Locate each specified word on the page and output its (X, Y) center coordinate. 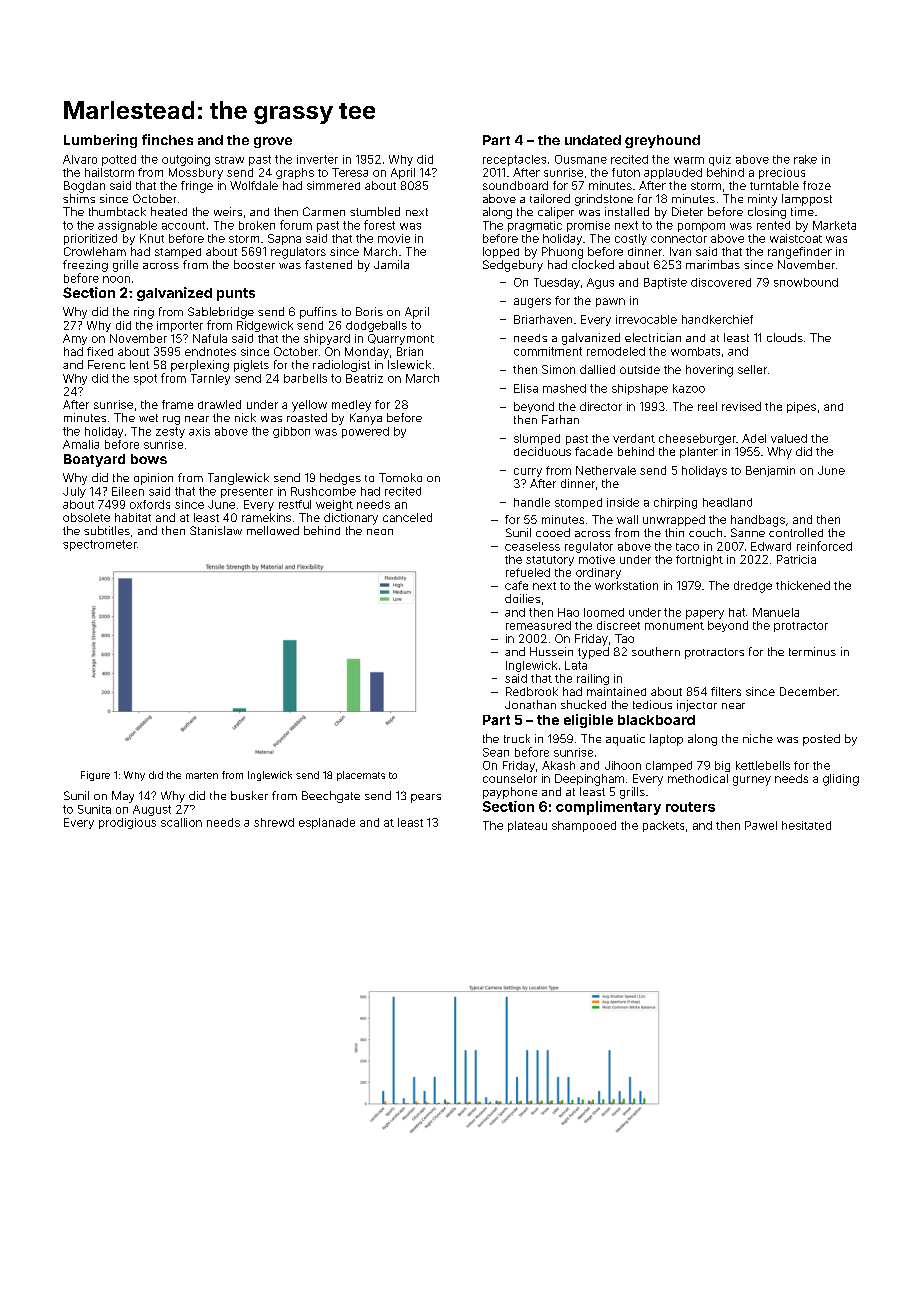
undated (593, 140)
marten (202, 775)
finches (167, 139)
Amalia (81, 444)
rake (805, 159)
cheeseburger (697, 439)
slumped (537, 439)
